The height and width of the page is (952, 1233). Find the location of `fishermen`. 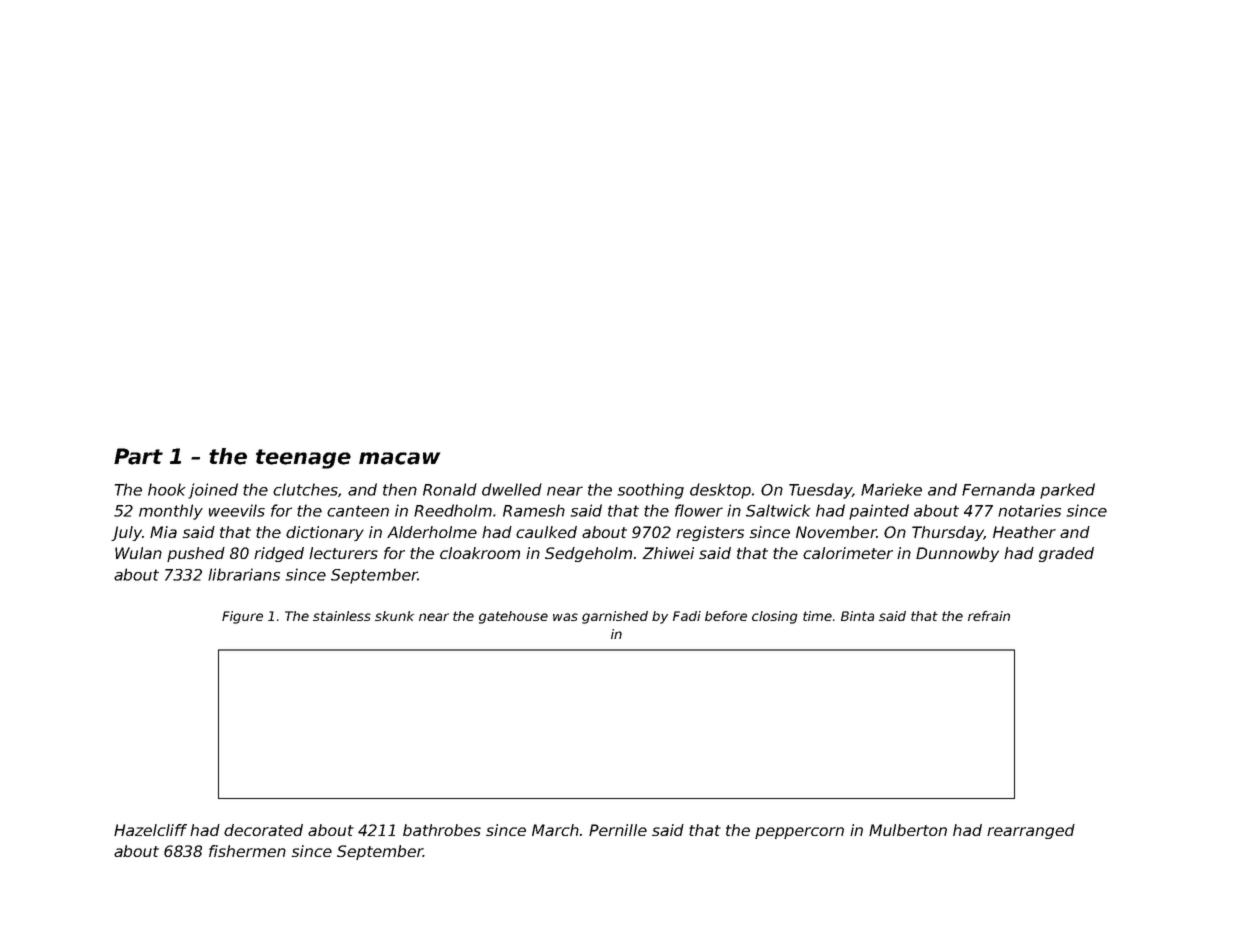

fishermen is located at coordinates (247, 851).
